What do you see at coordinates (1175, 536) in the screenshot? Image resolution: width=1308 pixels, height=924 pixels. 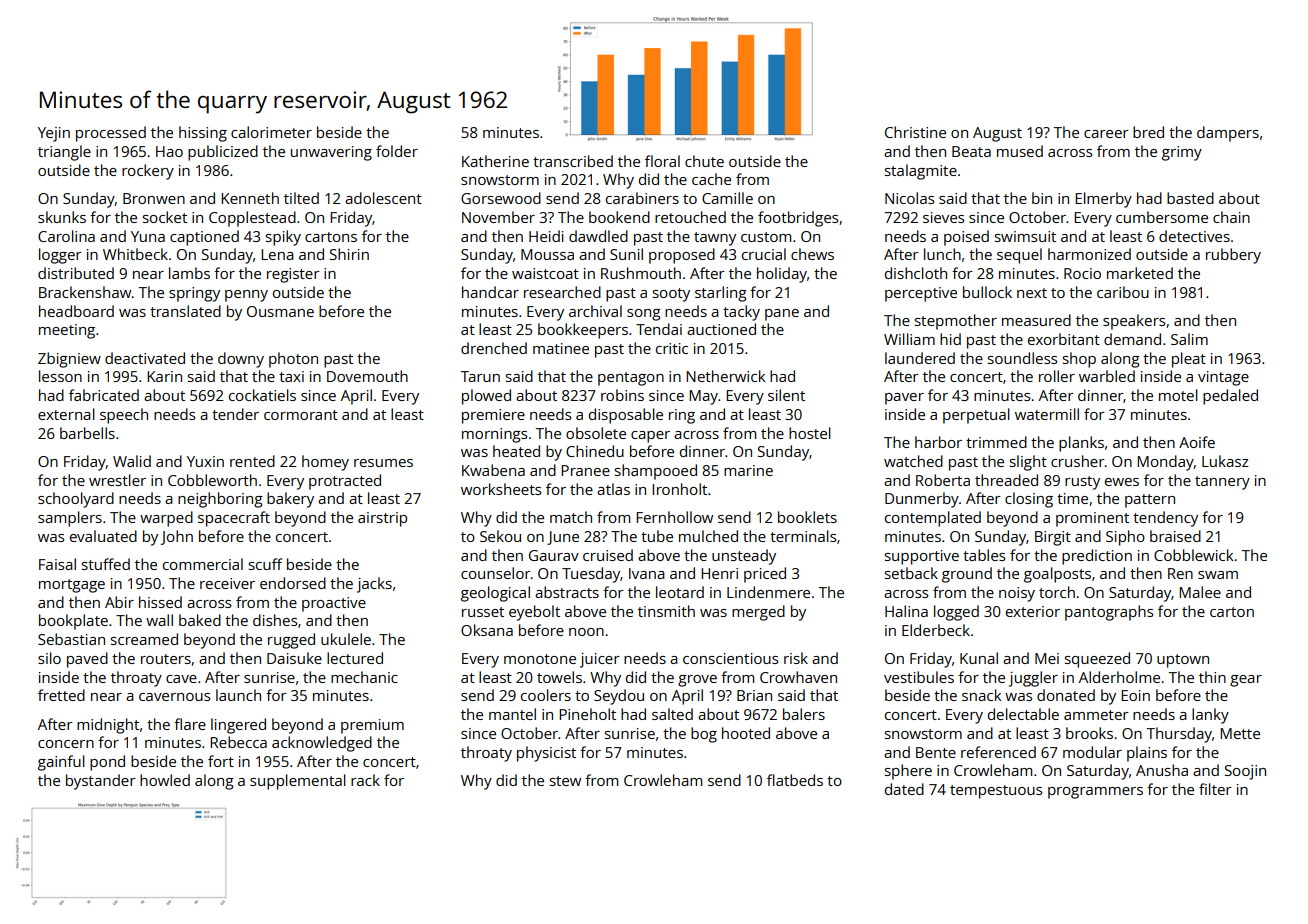 I see `braised` at bounding box center [1175, 536].
